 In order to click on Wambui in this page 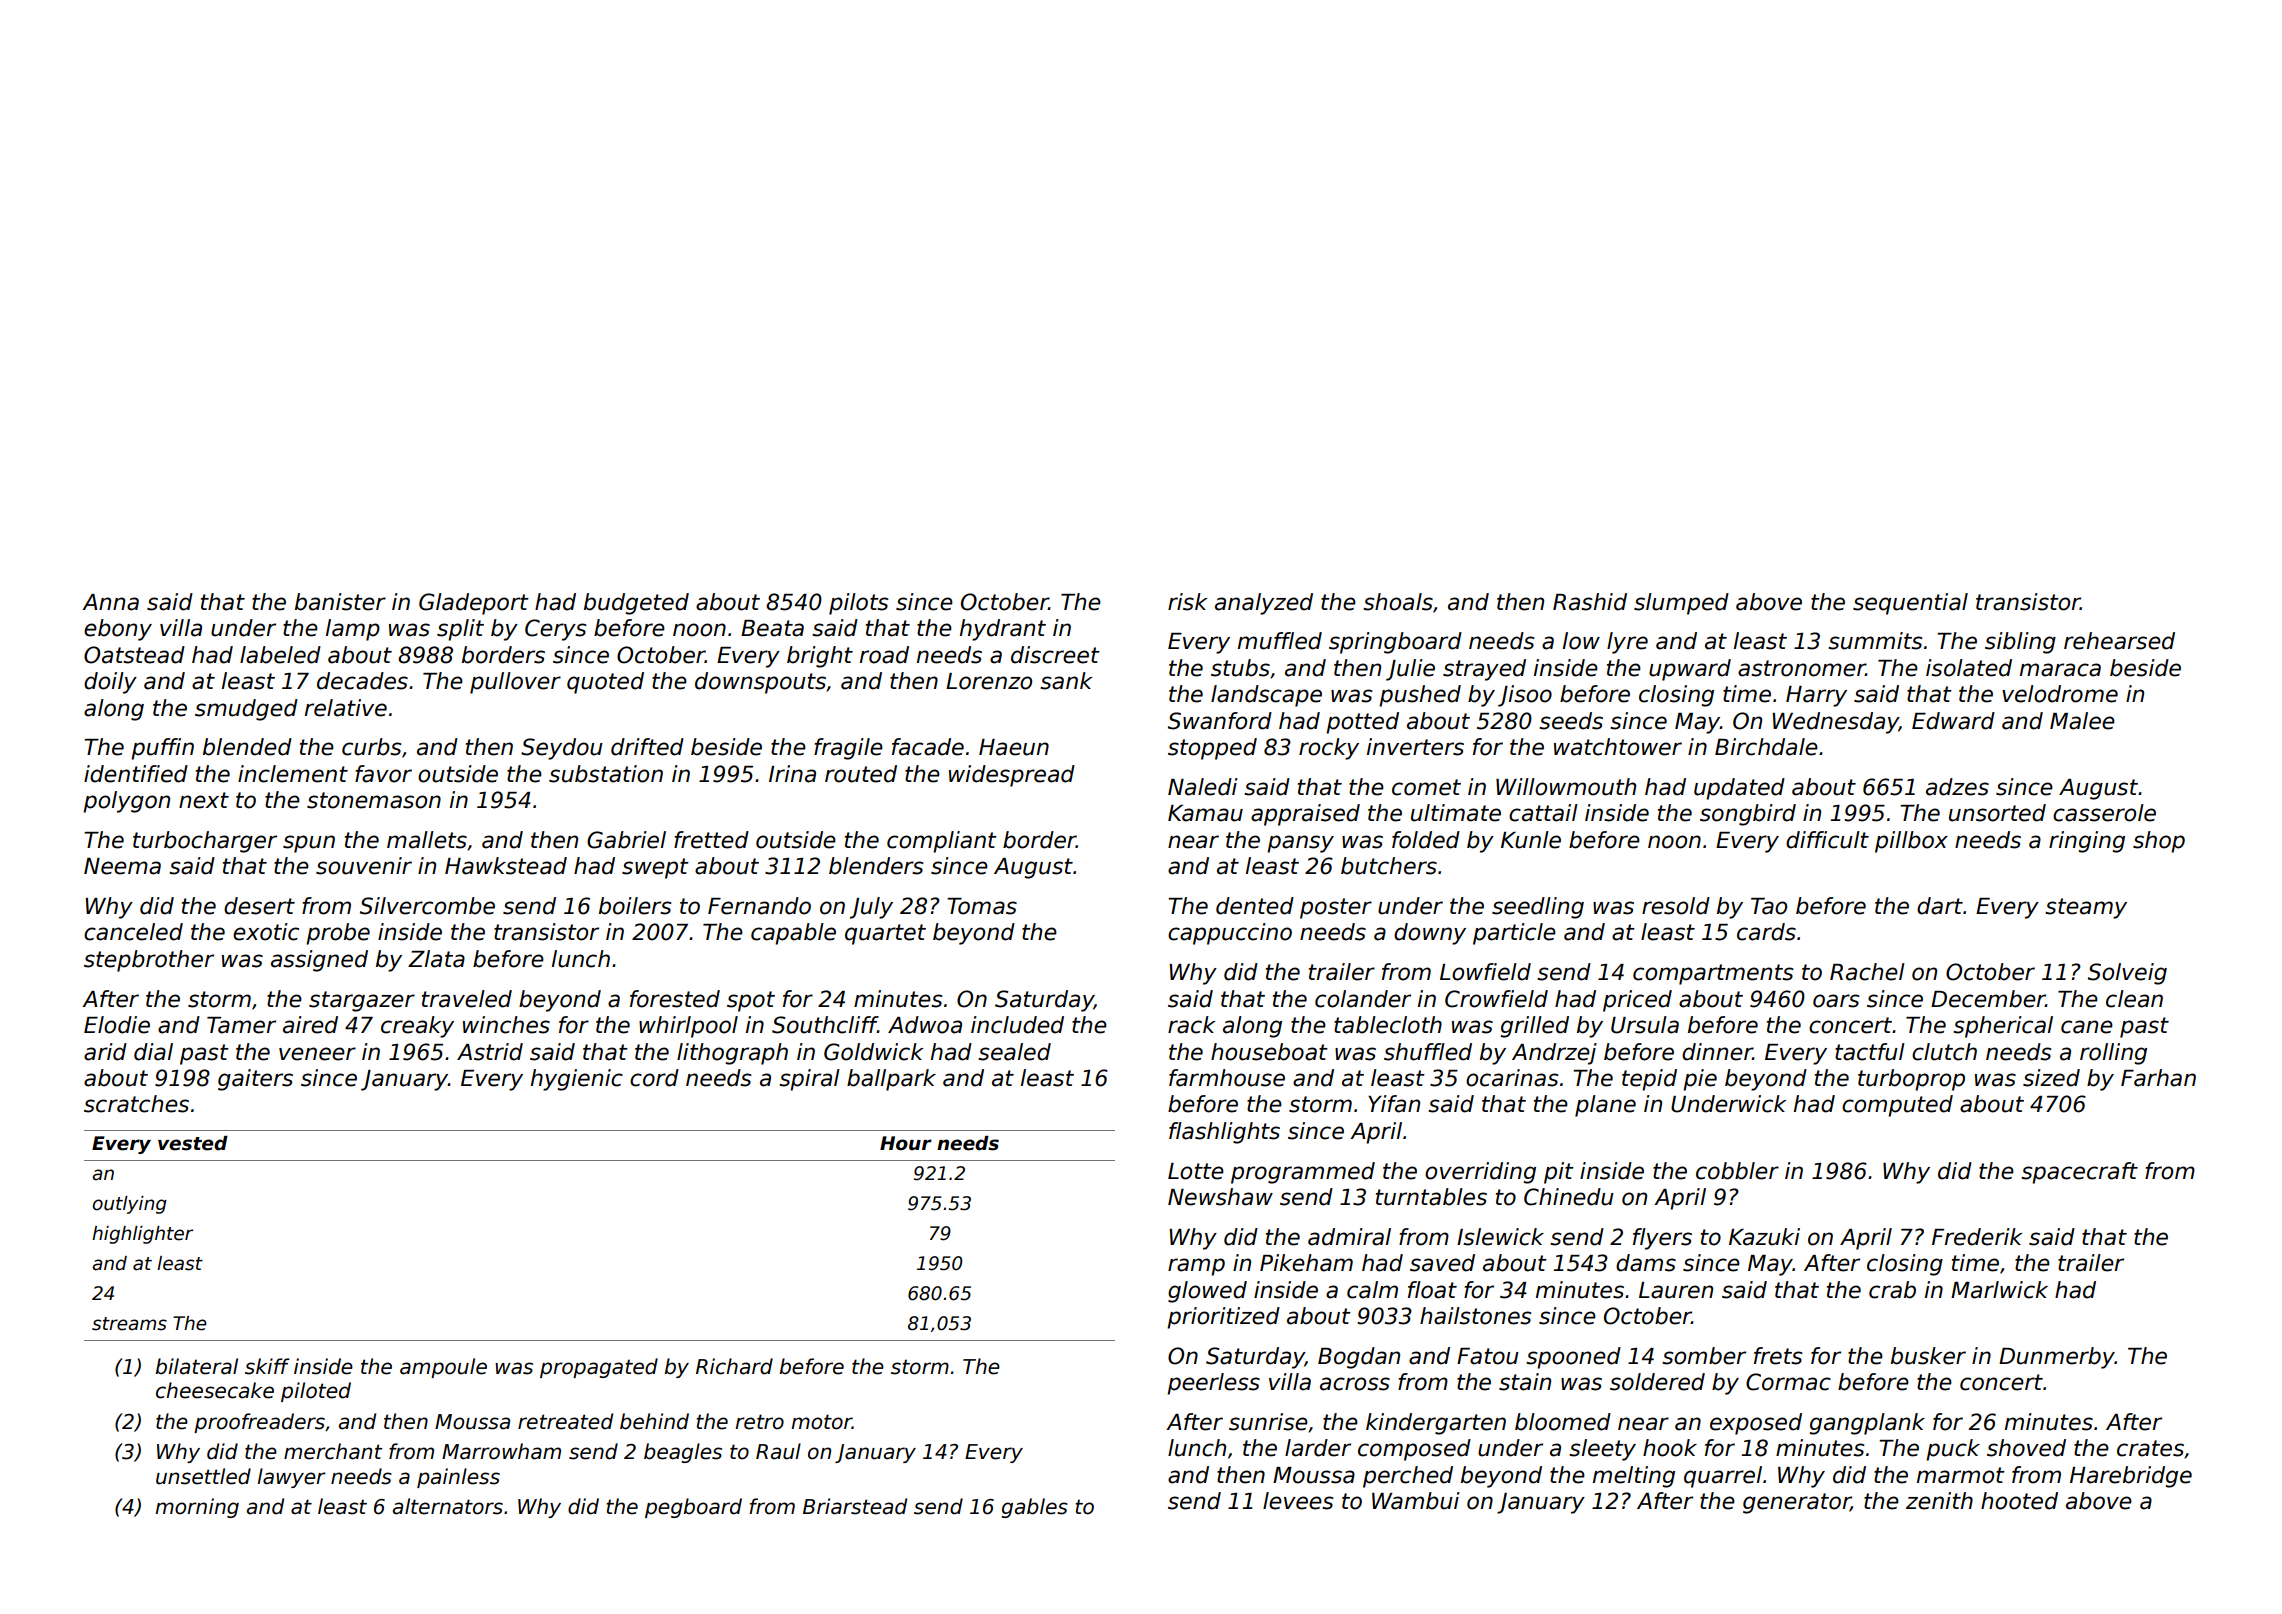, I will do `click(1416, 1501)`.
